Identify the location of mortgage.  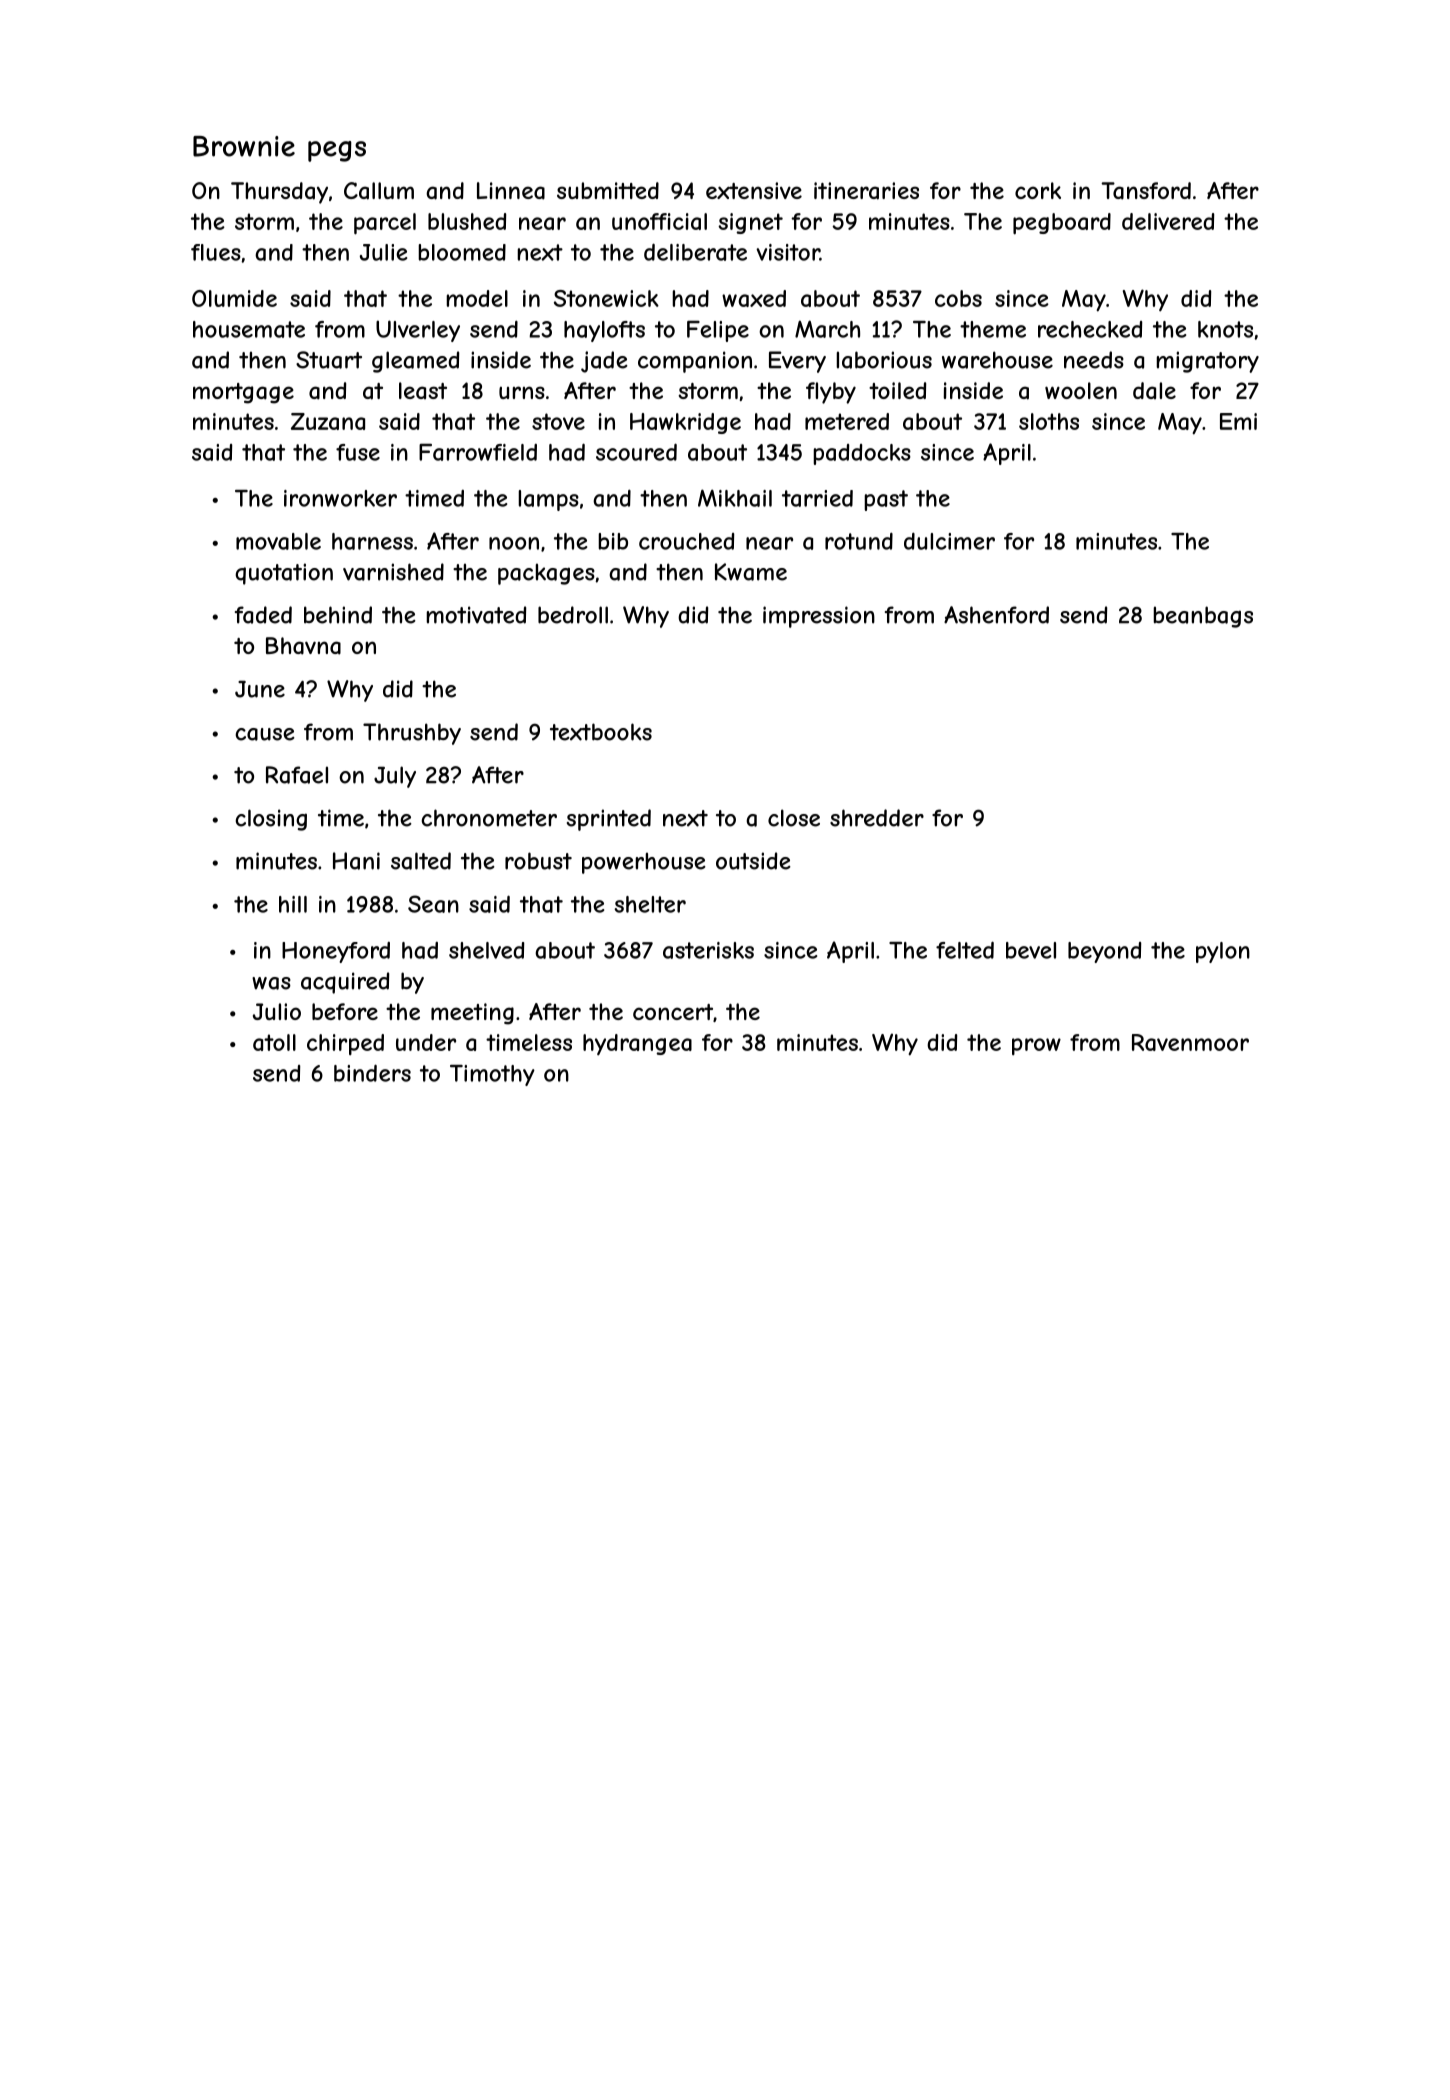
(243, 393).
